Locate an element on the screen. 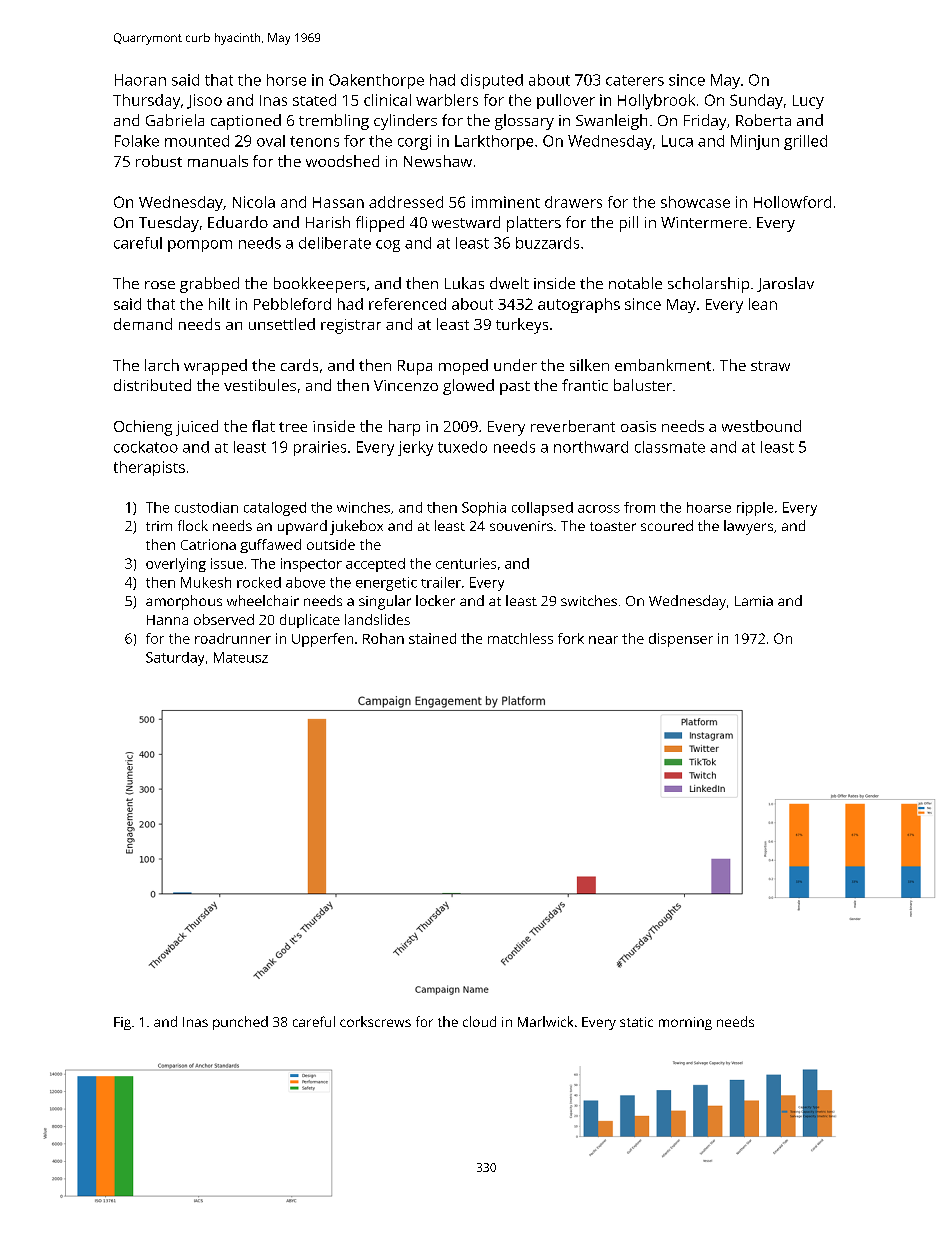  hoarse is located at coordinates (709, 507).
